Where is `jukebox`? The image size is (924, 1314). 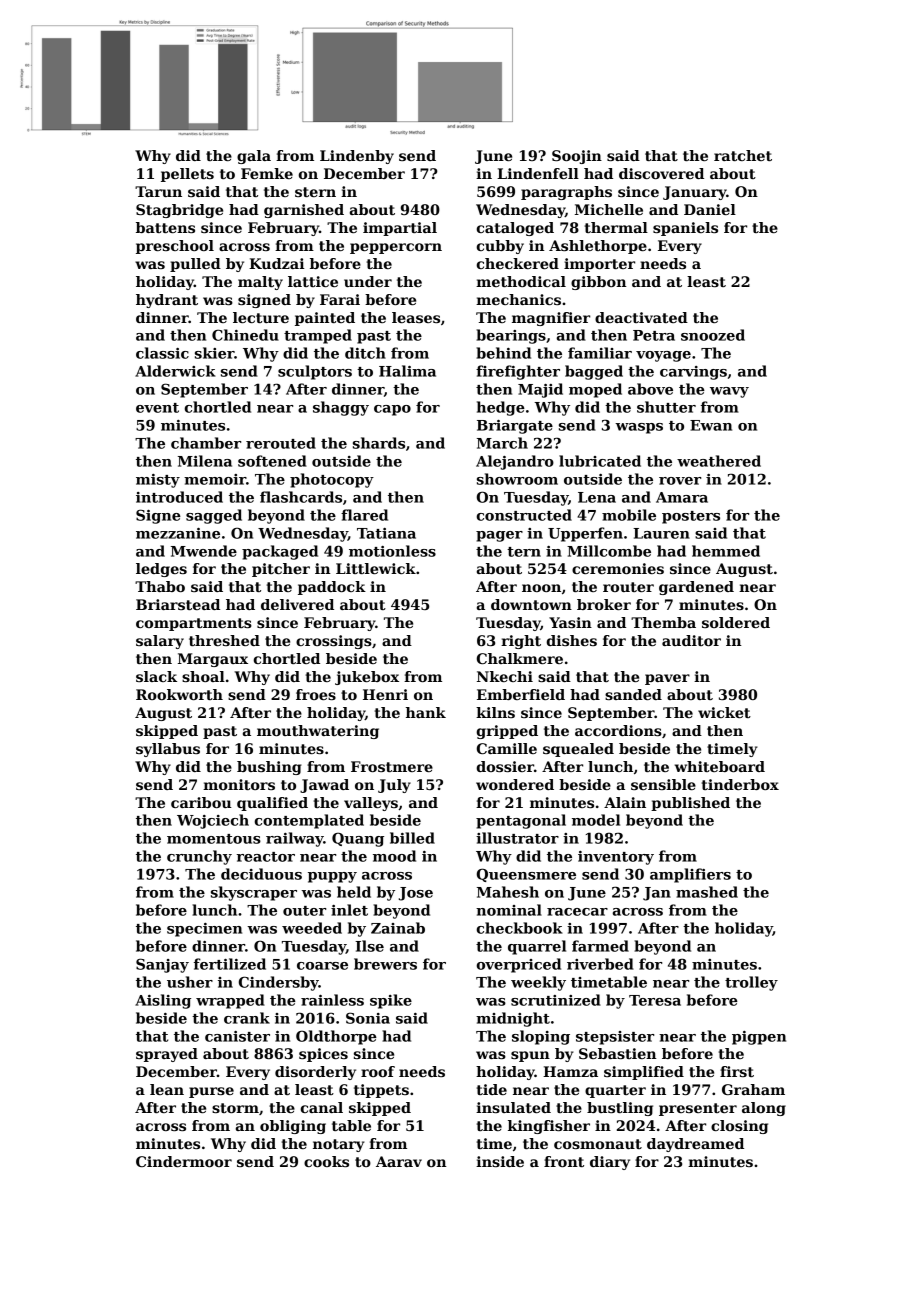
jukebox is located at coordinates (367, 678).
